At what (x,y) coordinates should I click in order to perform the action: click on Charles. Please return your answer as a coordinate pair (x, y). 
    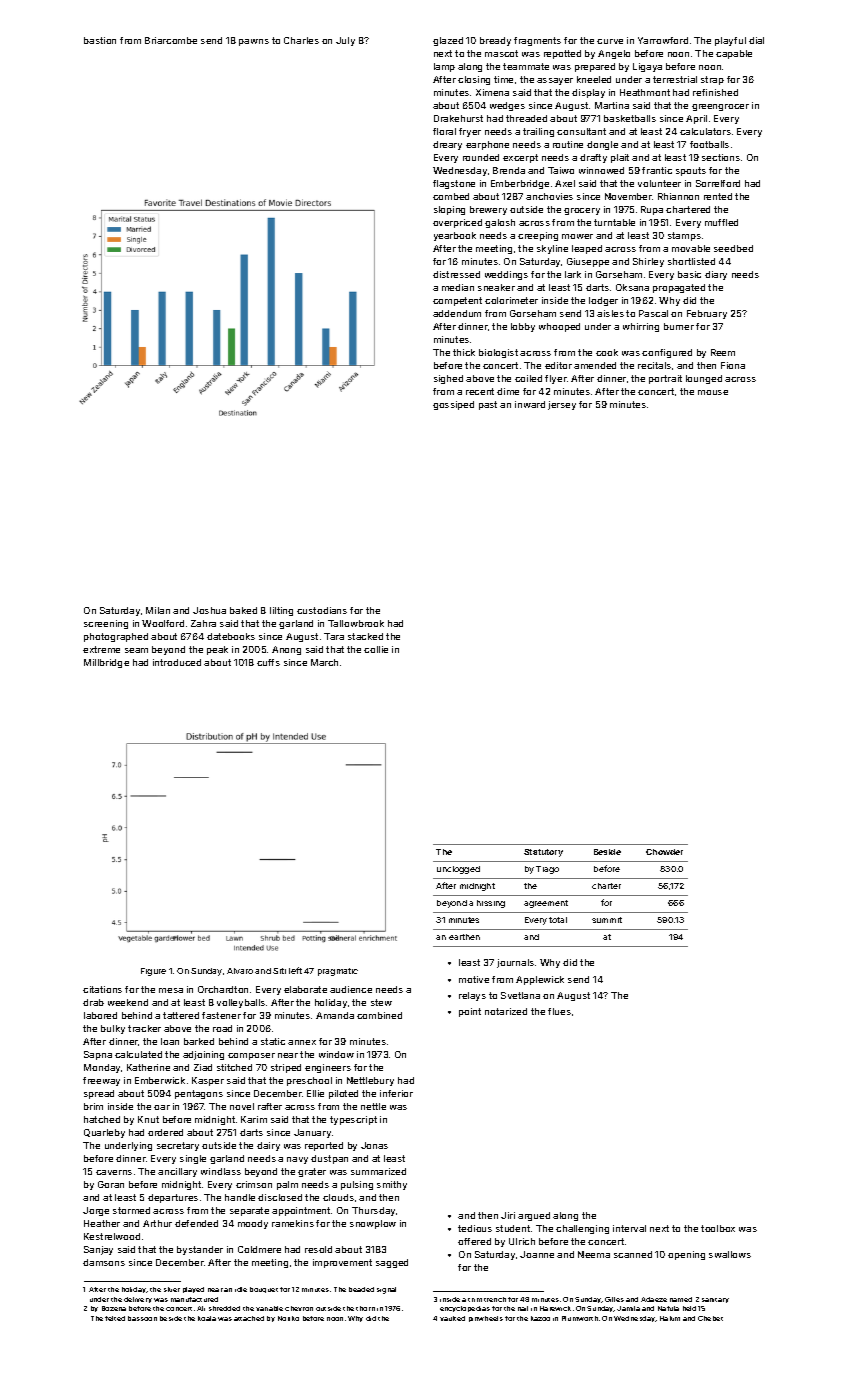
    Looking at the image, I should click on (301, 40).
